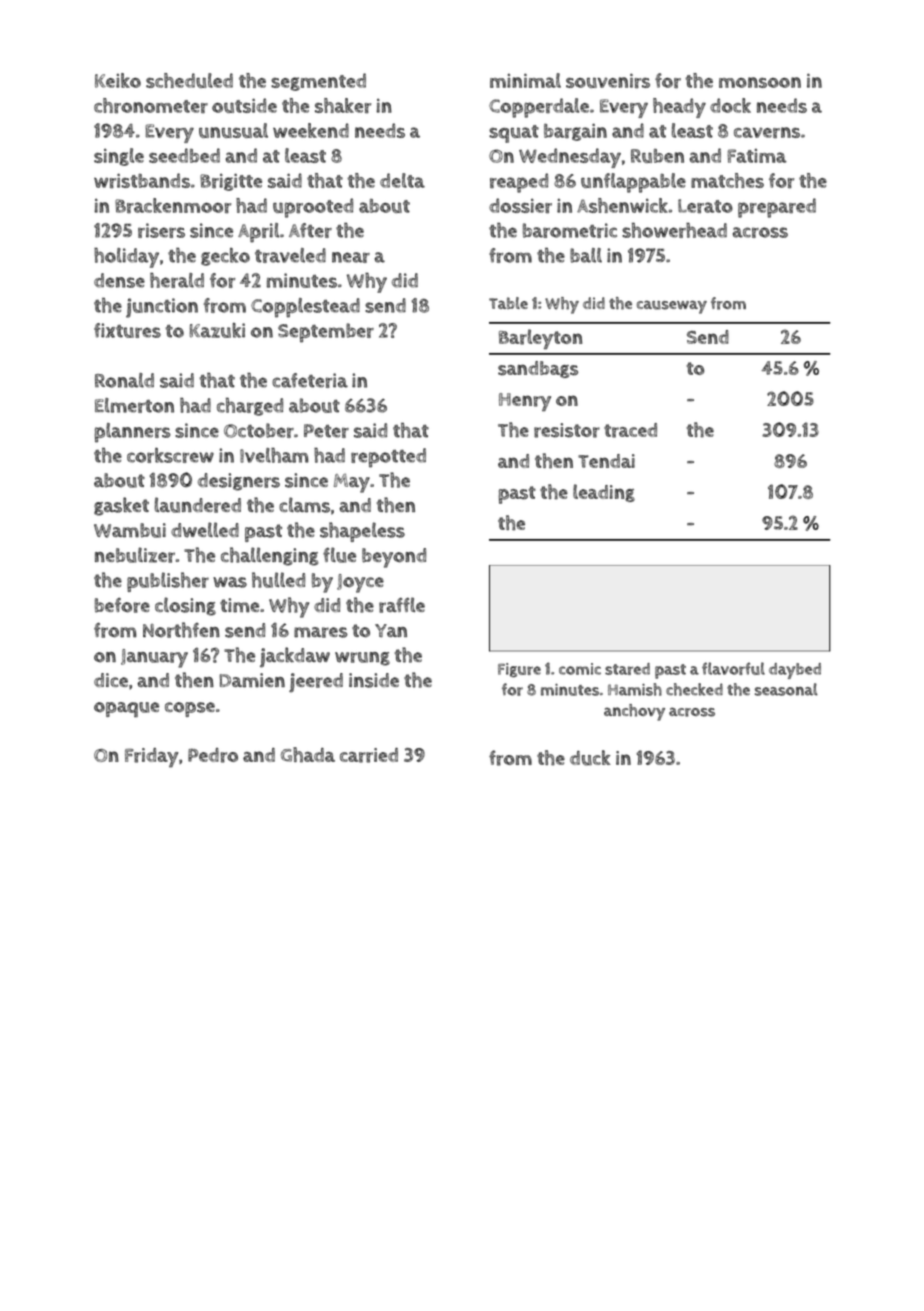 The height and width of the screenshot is (1311, 924). Describe the element at coordinates (514, 134) in the screenshot. I see `squat` at that location.
